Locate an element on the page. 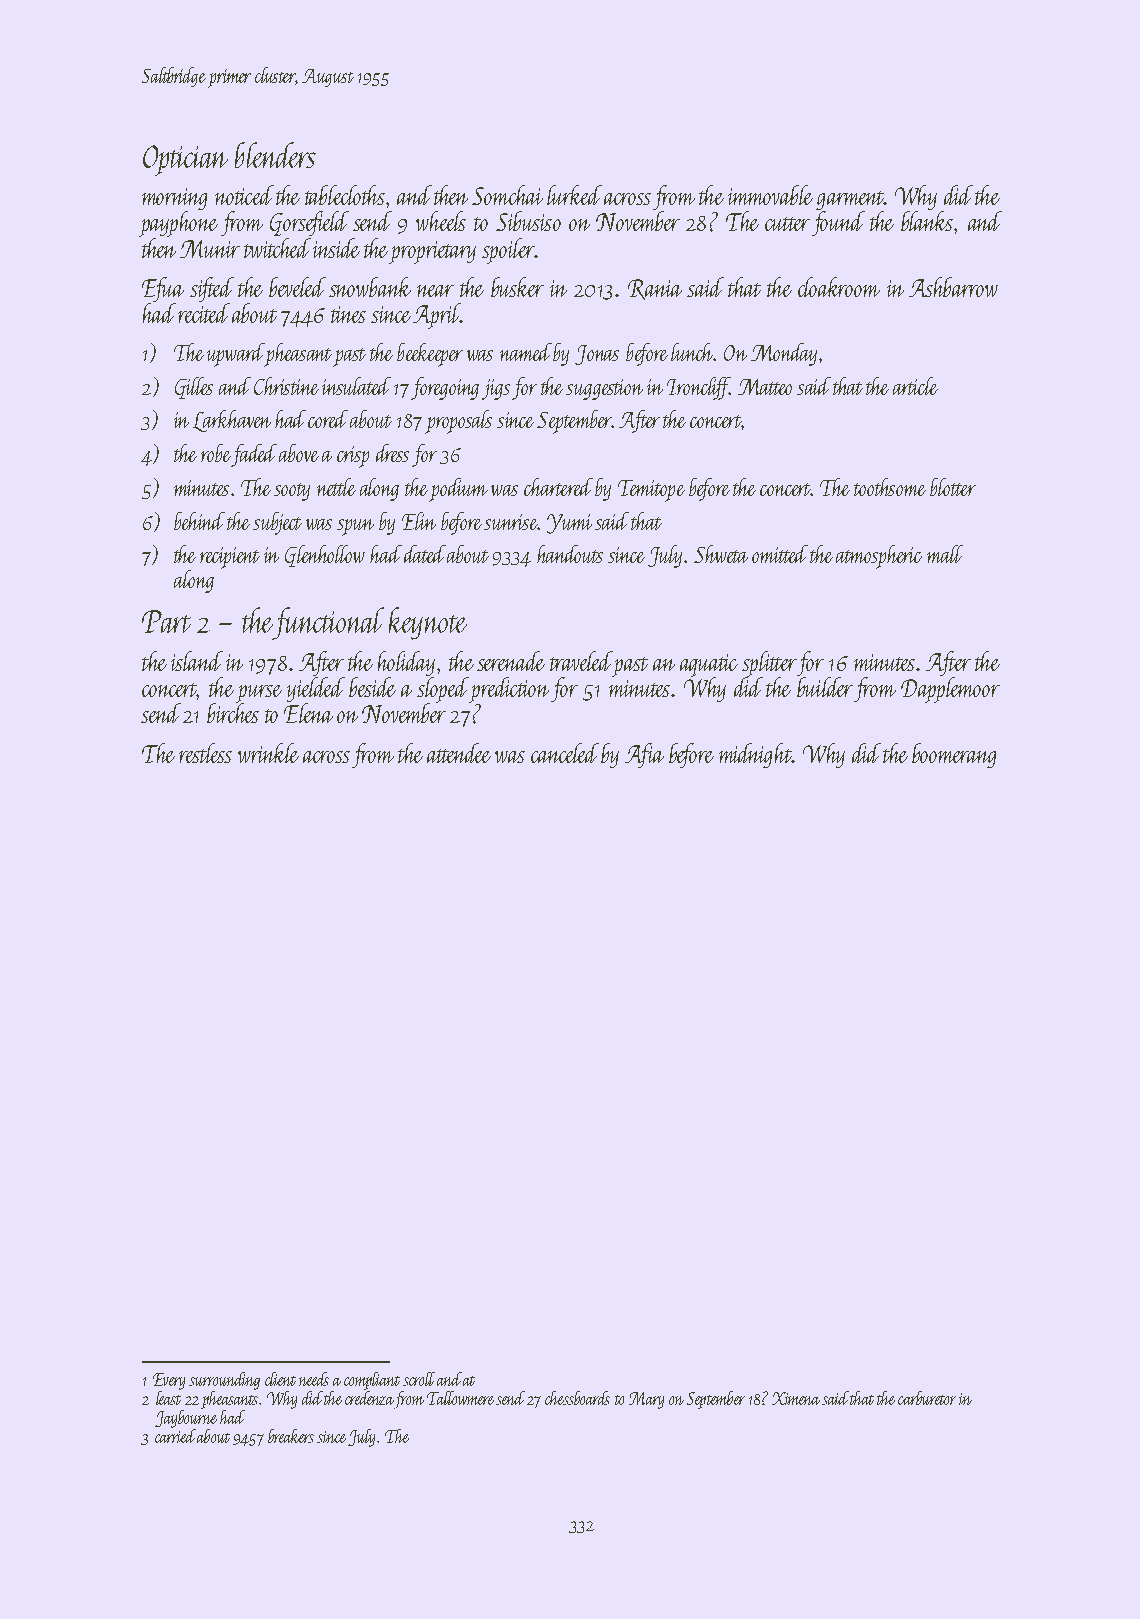  garment is located at coordinates (850, 200).
